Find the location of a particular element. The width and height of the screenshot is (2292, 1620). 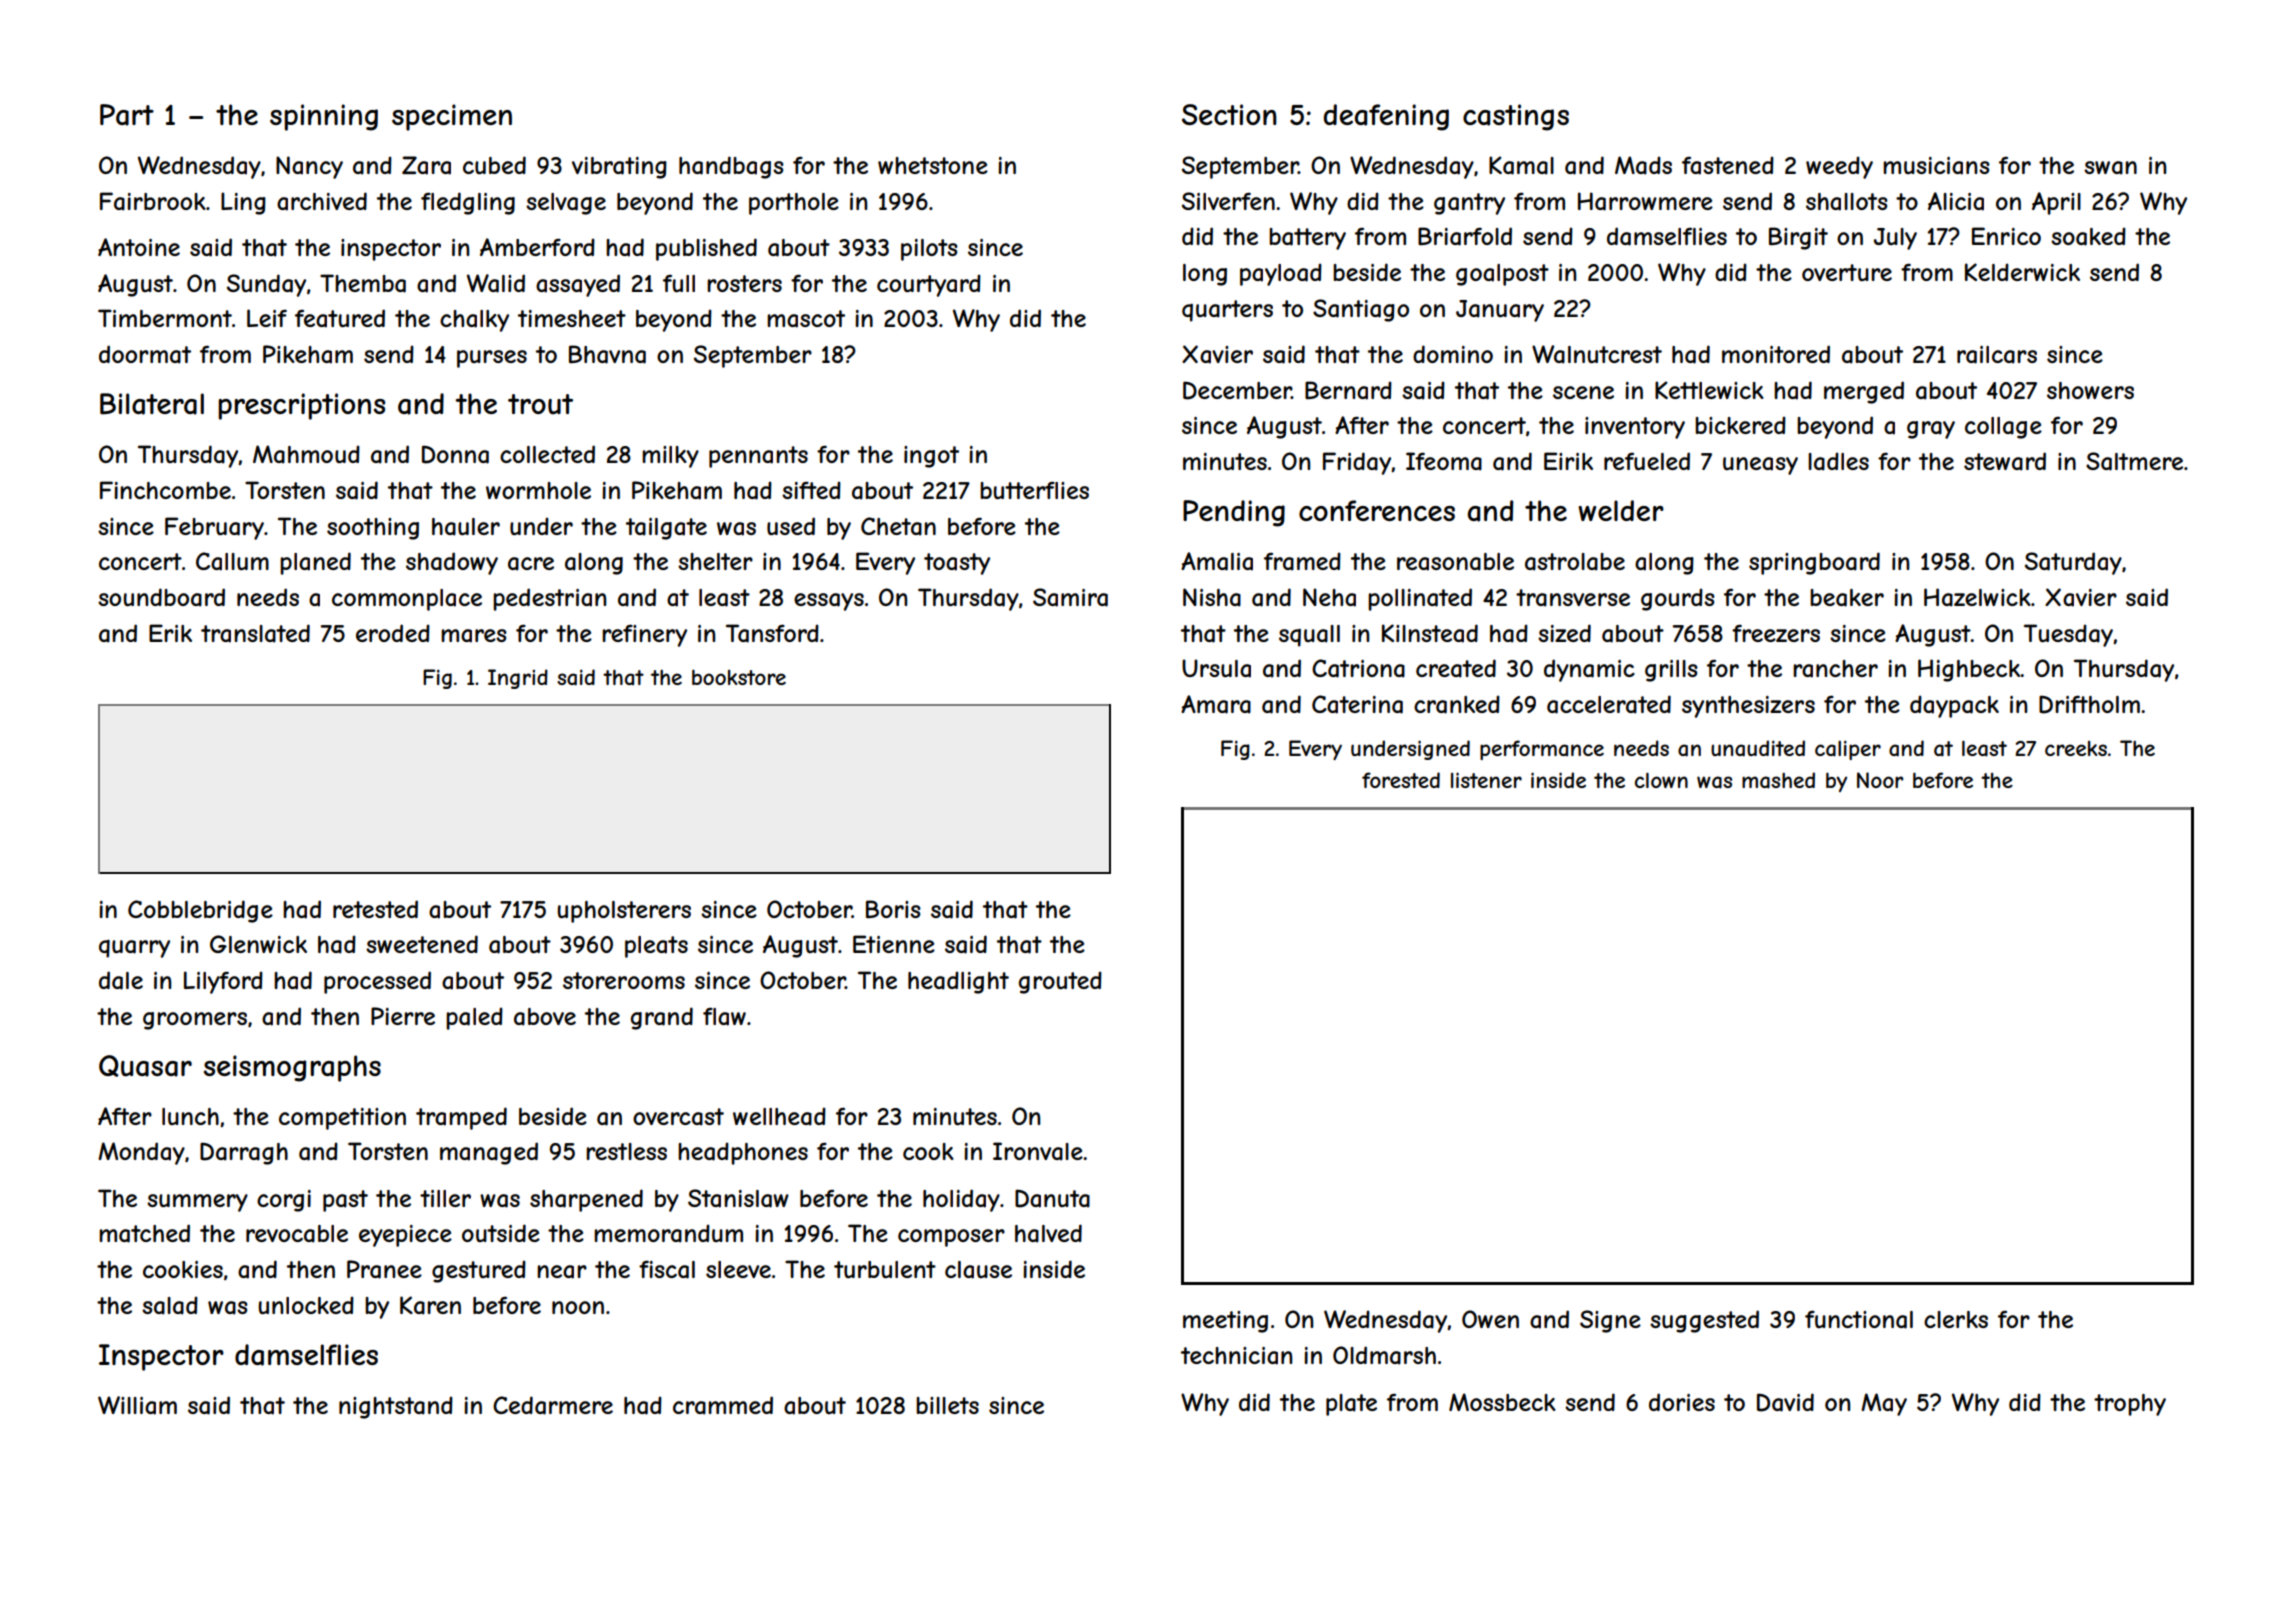

castings is located at coordinates (1516, 117).
